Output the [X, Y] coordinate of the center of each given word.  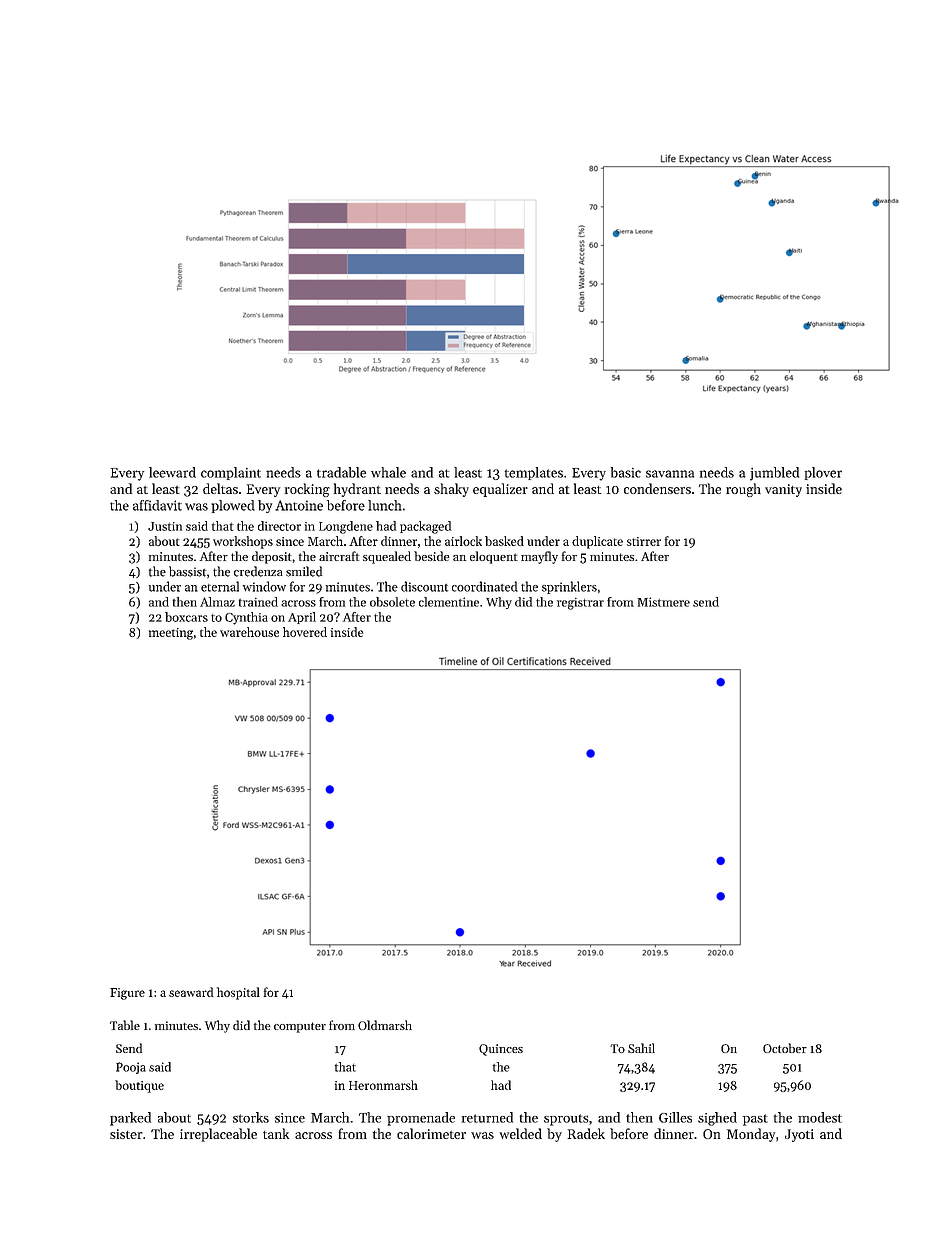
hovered [305, 632]
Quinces [501, 1050]
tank [276, 1133]
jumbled [774, 474]
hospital [238, 993]
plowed [233, 506]
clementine [449, 602]
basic [626, 472]
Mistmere [664, 602]
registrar [580, 603]
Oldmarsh [385, 1025]
